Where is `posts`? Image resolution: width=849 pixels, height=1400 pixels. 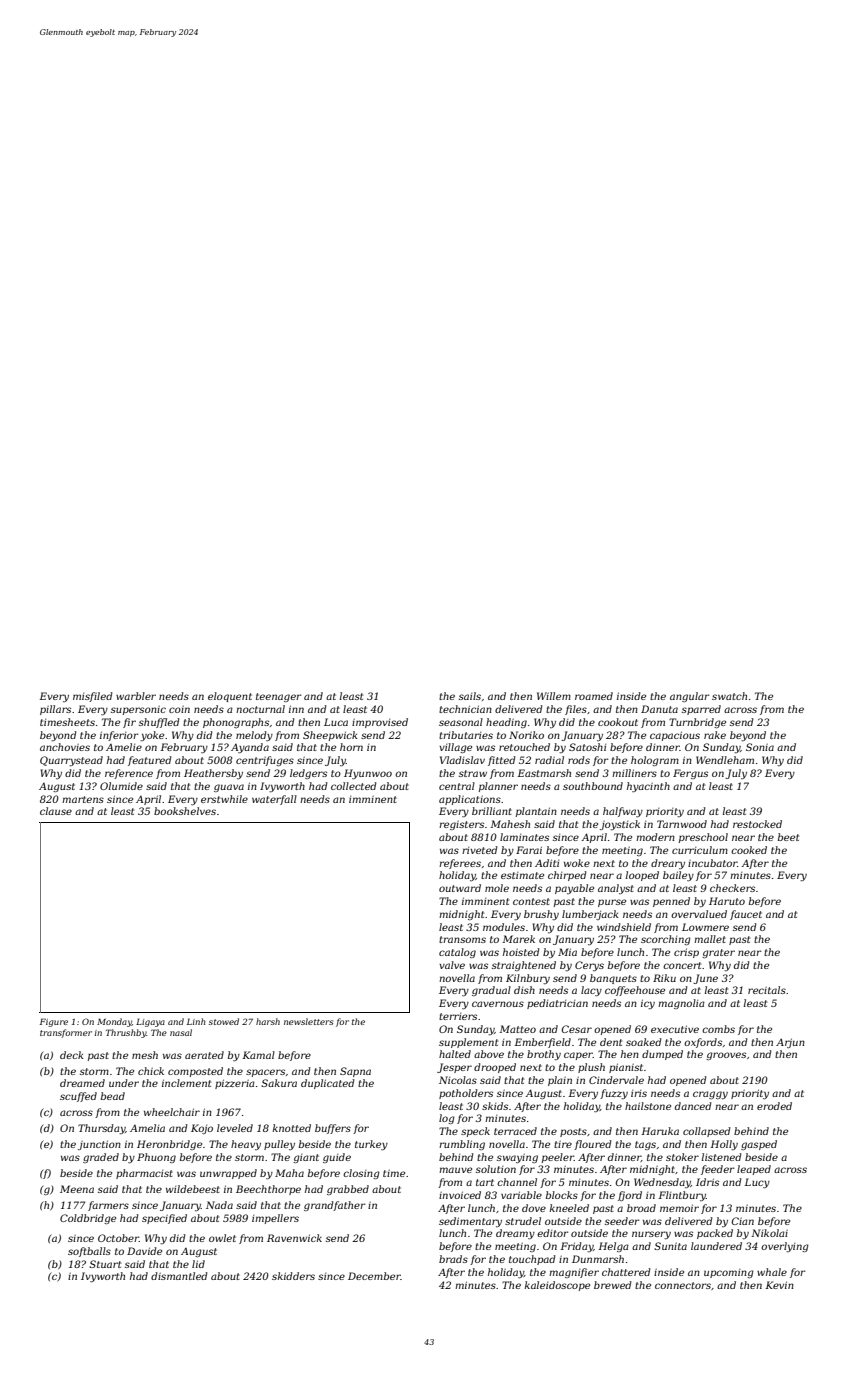
posts is located at coordinates (573, 1132).
